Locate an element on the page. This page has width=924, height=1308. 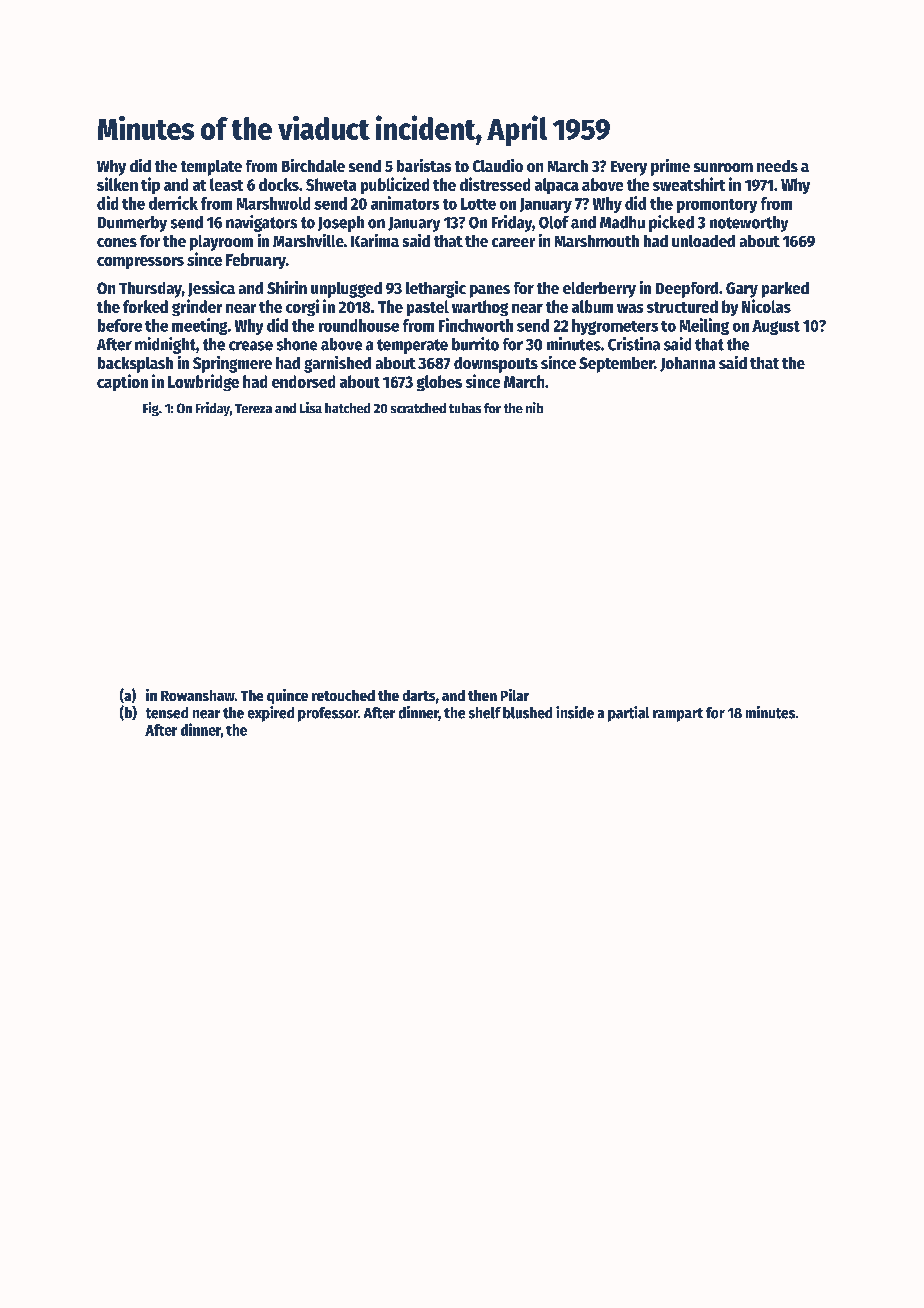
compressors is located at coordinates (140, 263).
